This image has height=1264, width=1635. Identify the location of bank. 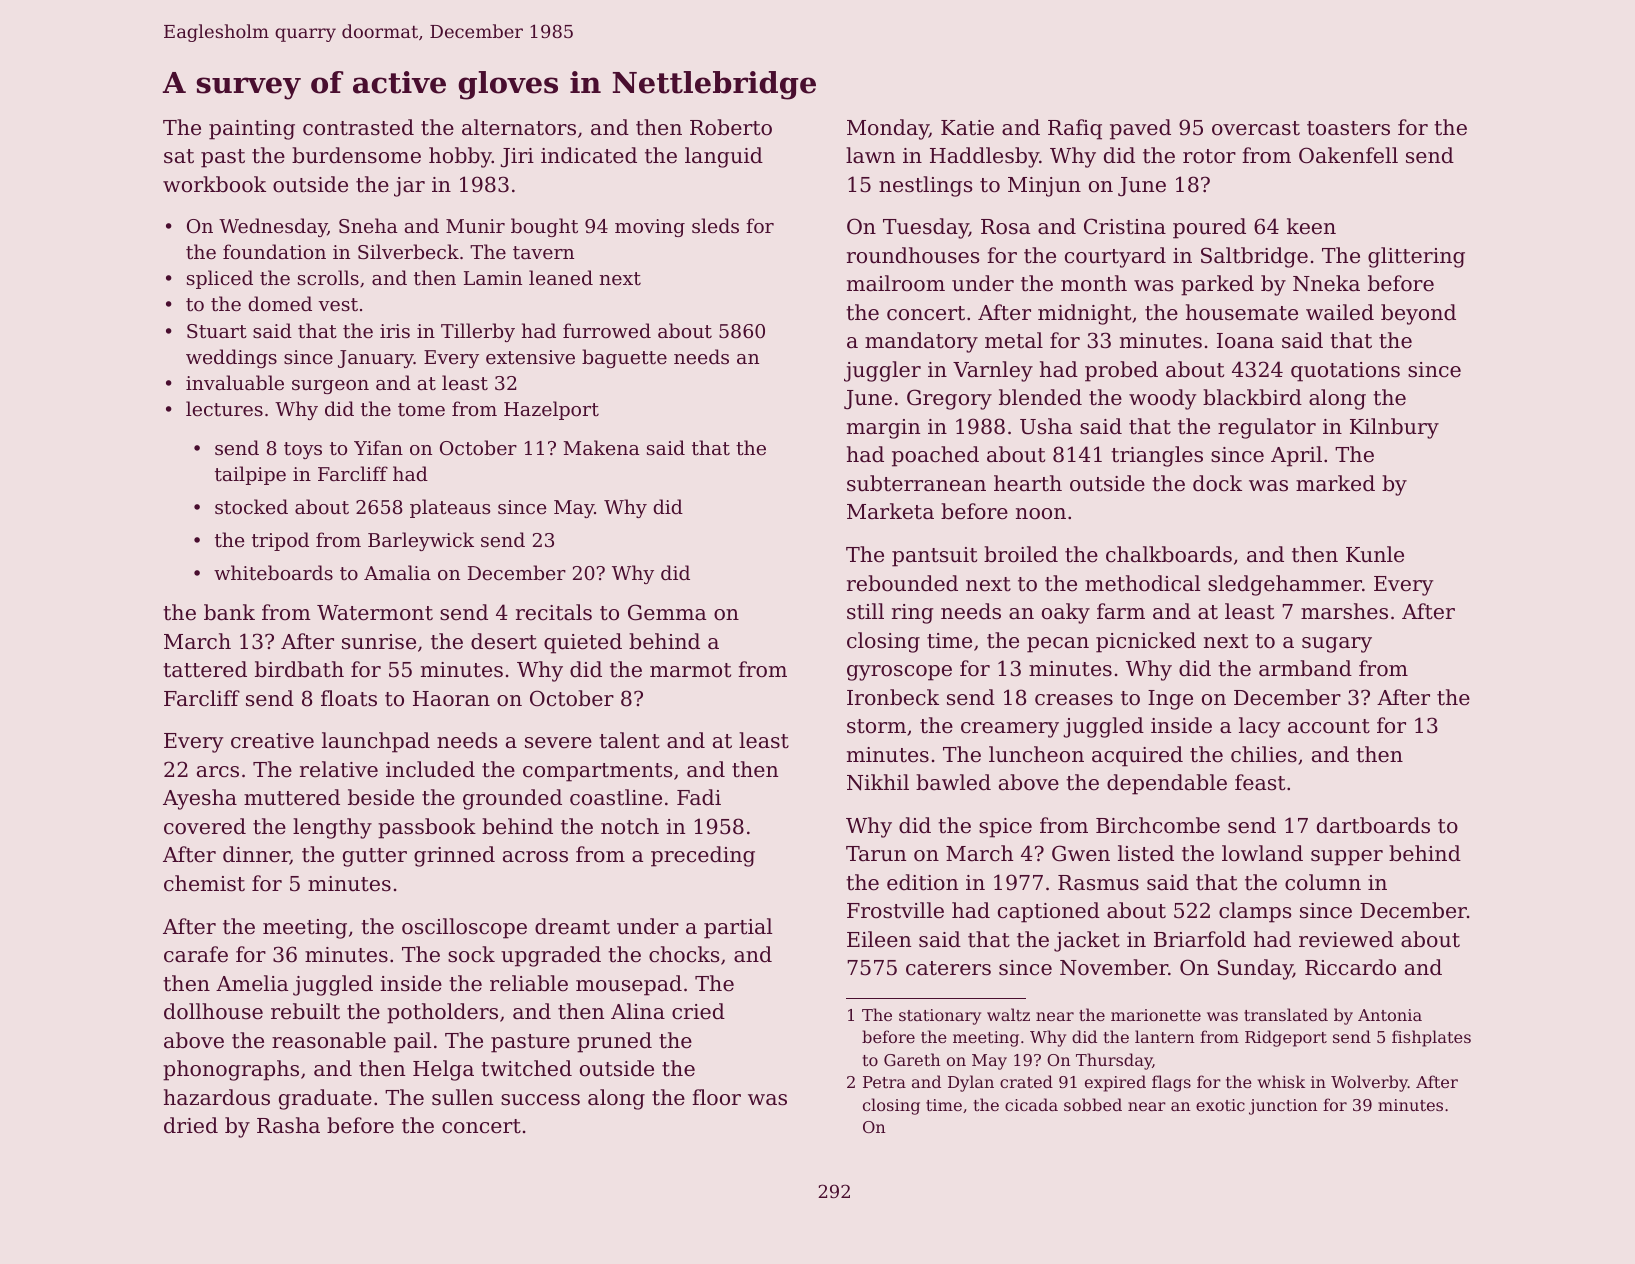
(229, 612).
